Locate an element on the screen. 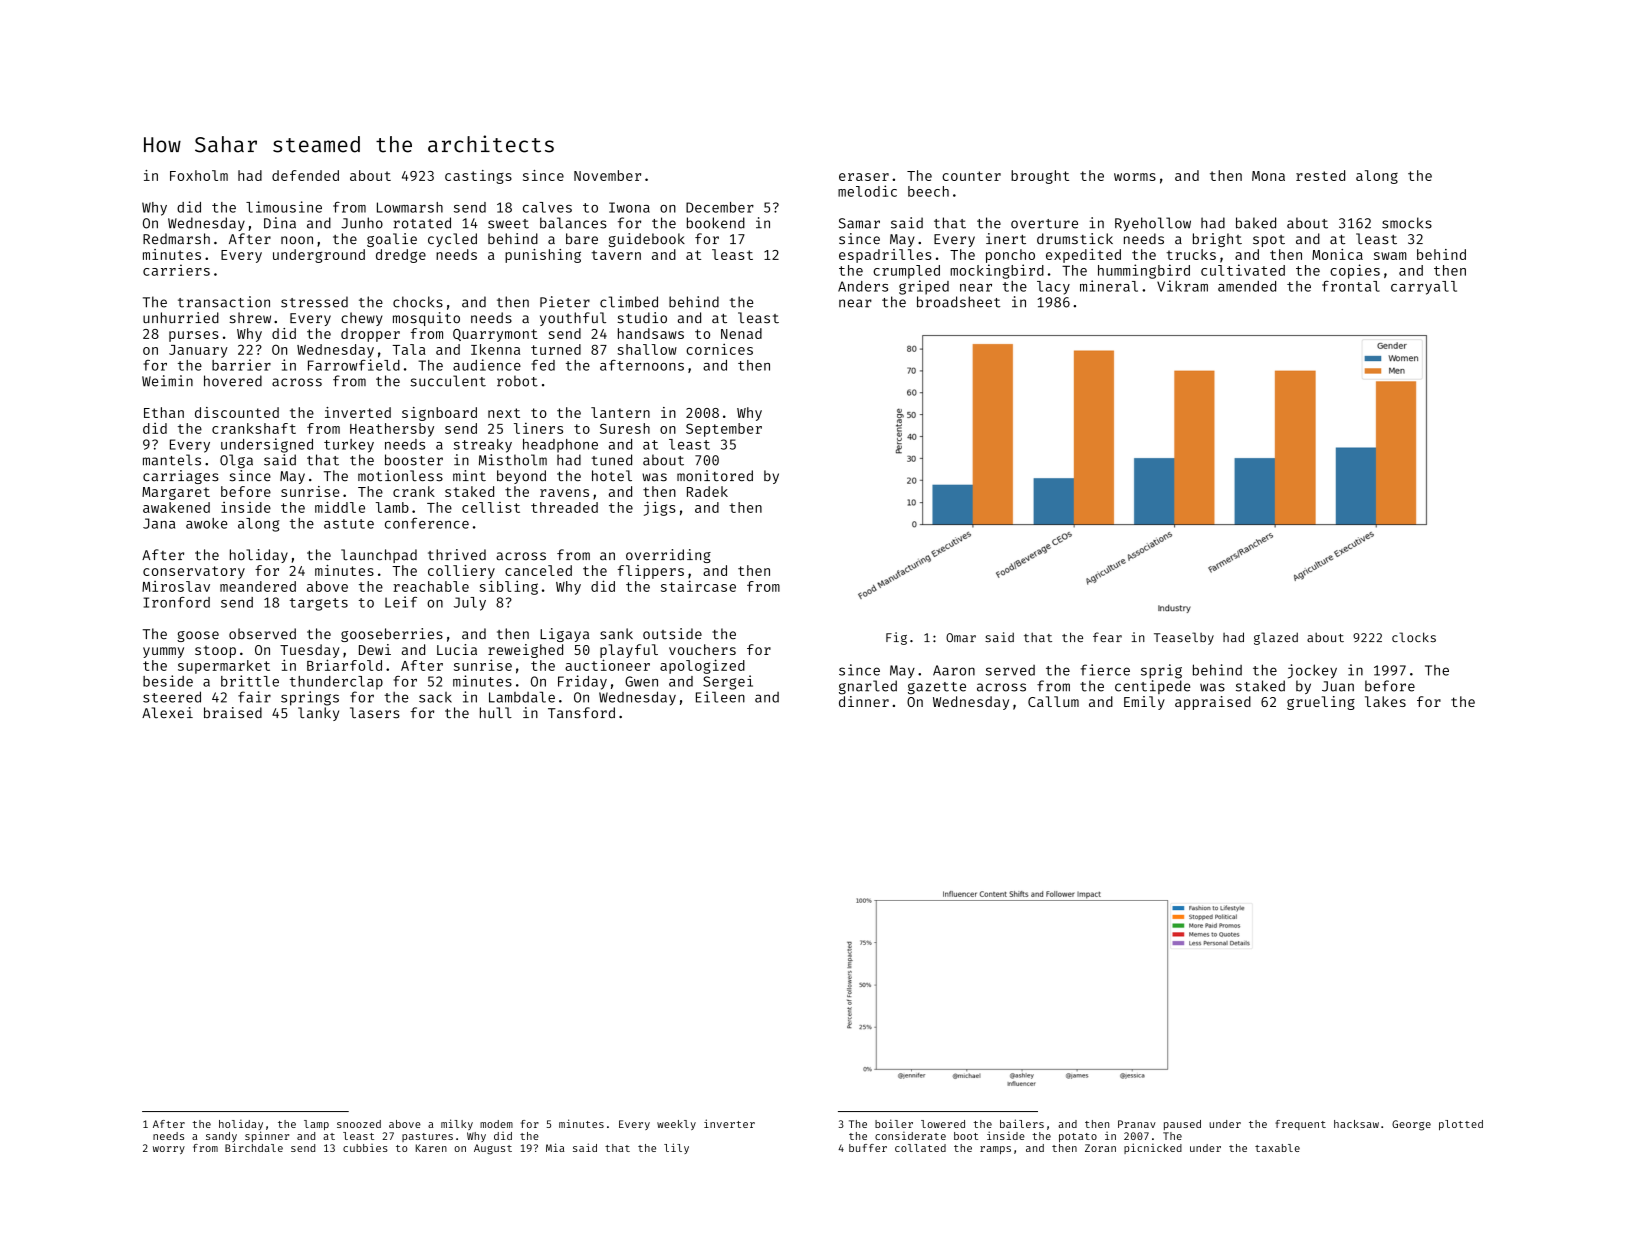 This screenshot has width=1626, height=1256. Foxholm is located at coordinates (199, 175).
